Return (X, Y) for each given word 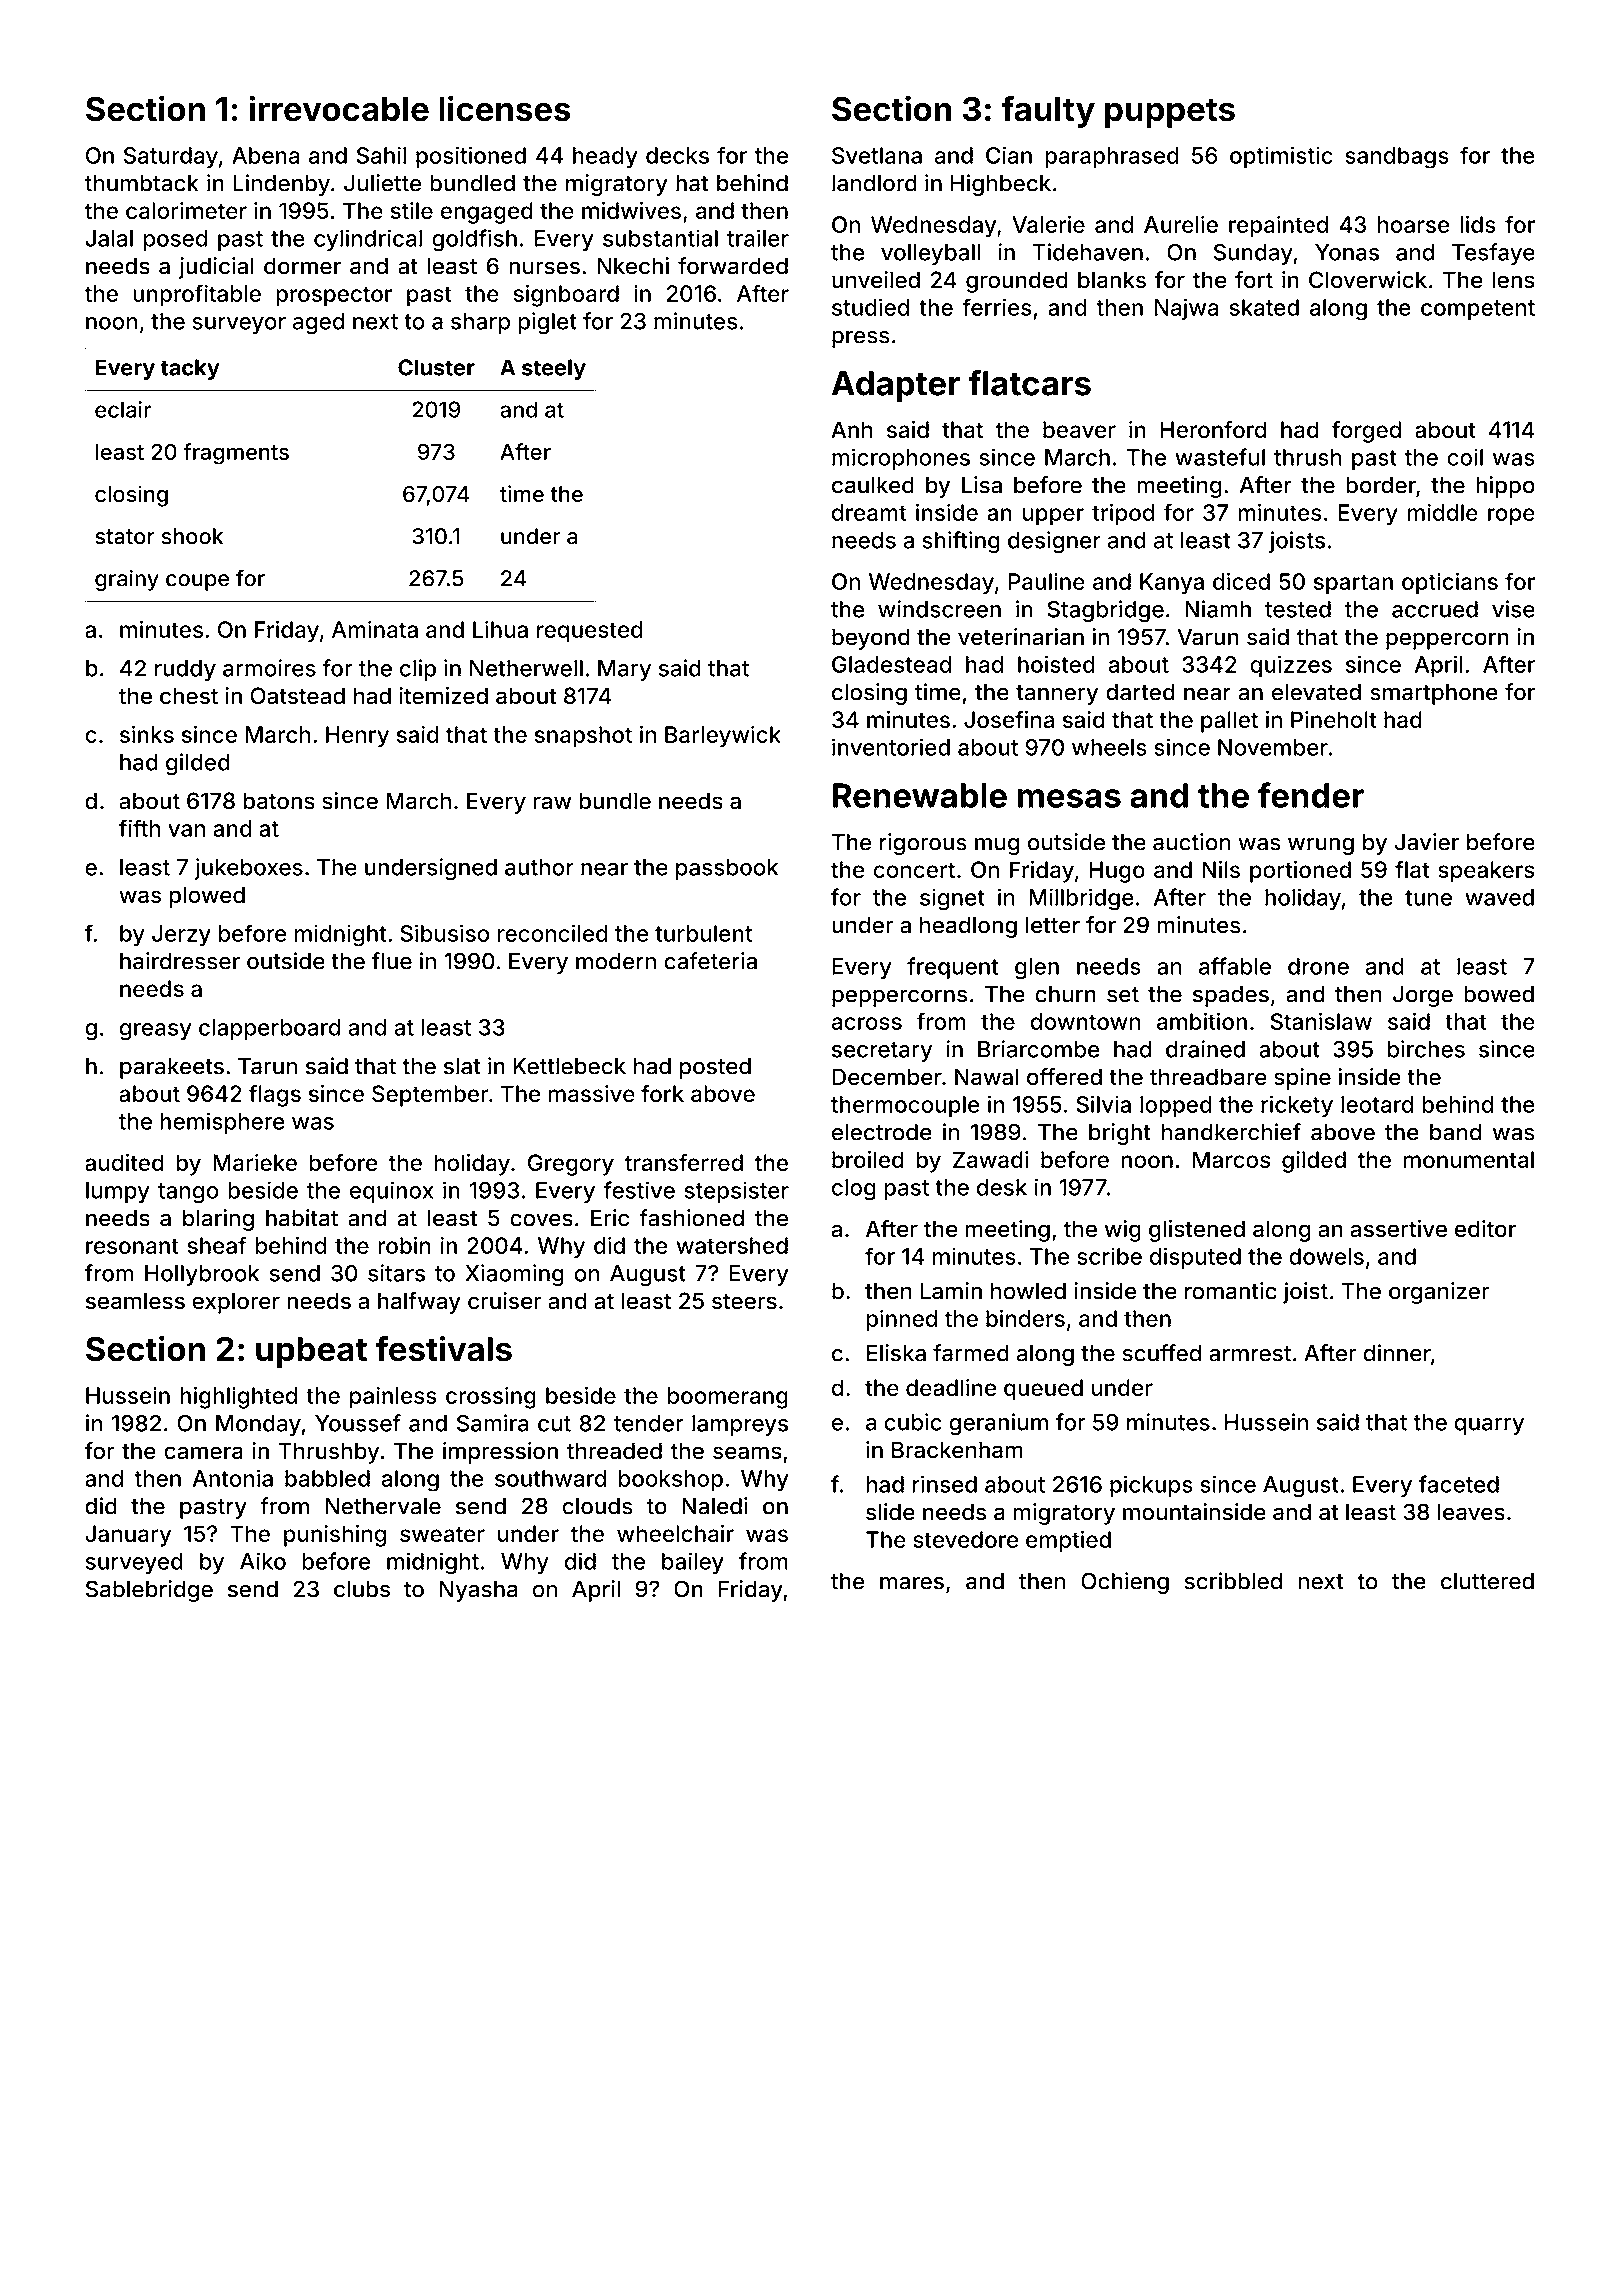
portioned (1300, 872)
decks (677, 155)
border (1381, 485)
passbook (727, 869)
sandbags (1397, 158)
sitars (396, 1273)
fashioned (691, 1218)
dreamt (869, 512)
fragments (236, 454)
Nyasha (478, 1591)
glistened (1197, 1231)
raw (553, 803)
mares (912, 1583)
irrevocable (339, 108)
